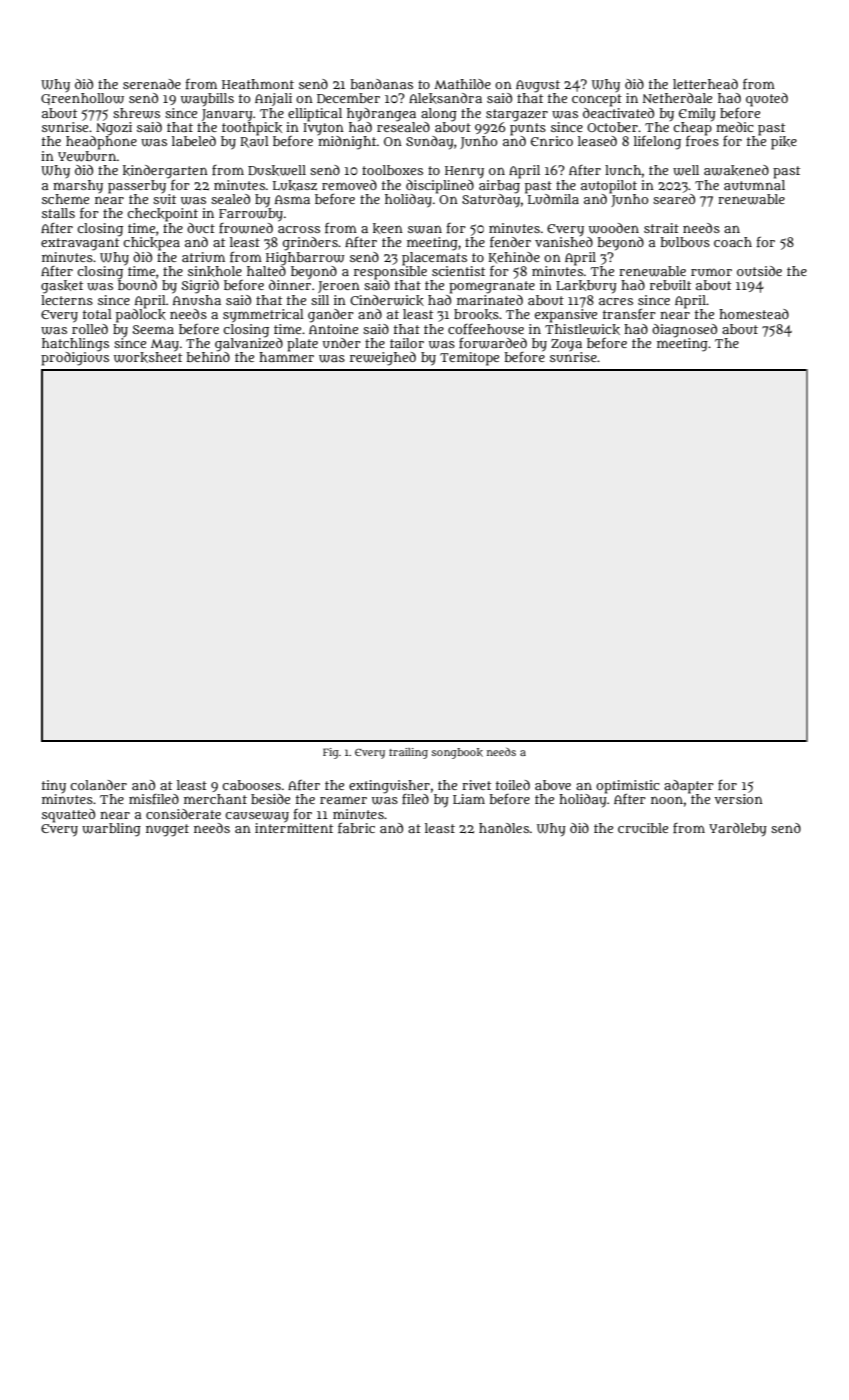 This screenshot has height=1400, width=849. What do you see at coordinates (457, 753) in the screenshot?
I see `songbook` at bounding box center [457, 753].
